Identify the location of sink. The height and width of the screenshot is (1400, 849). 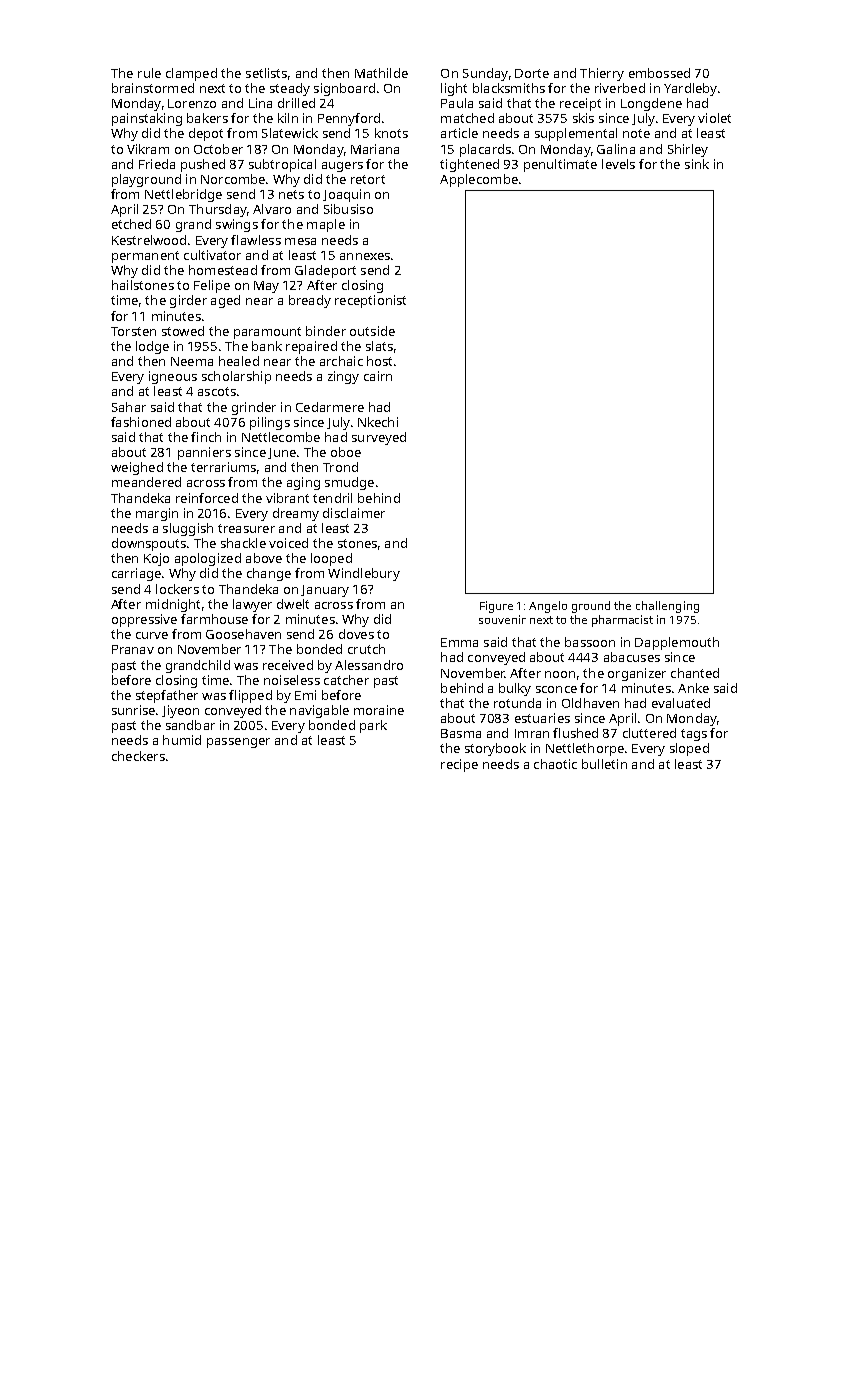
(697, 164).
